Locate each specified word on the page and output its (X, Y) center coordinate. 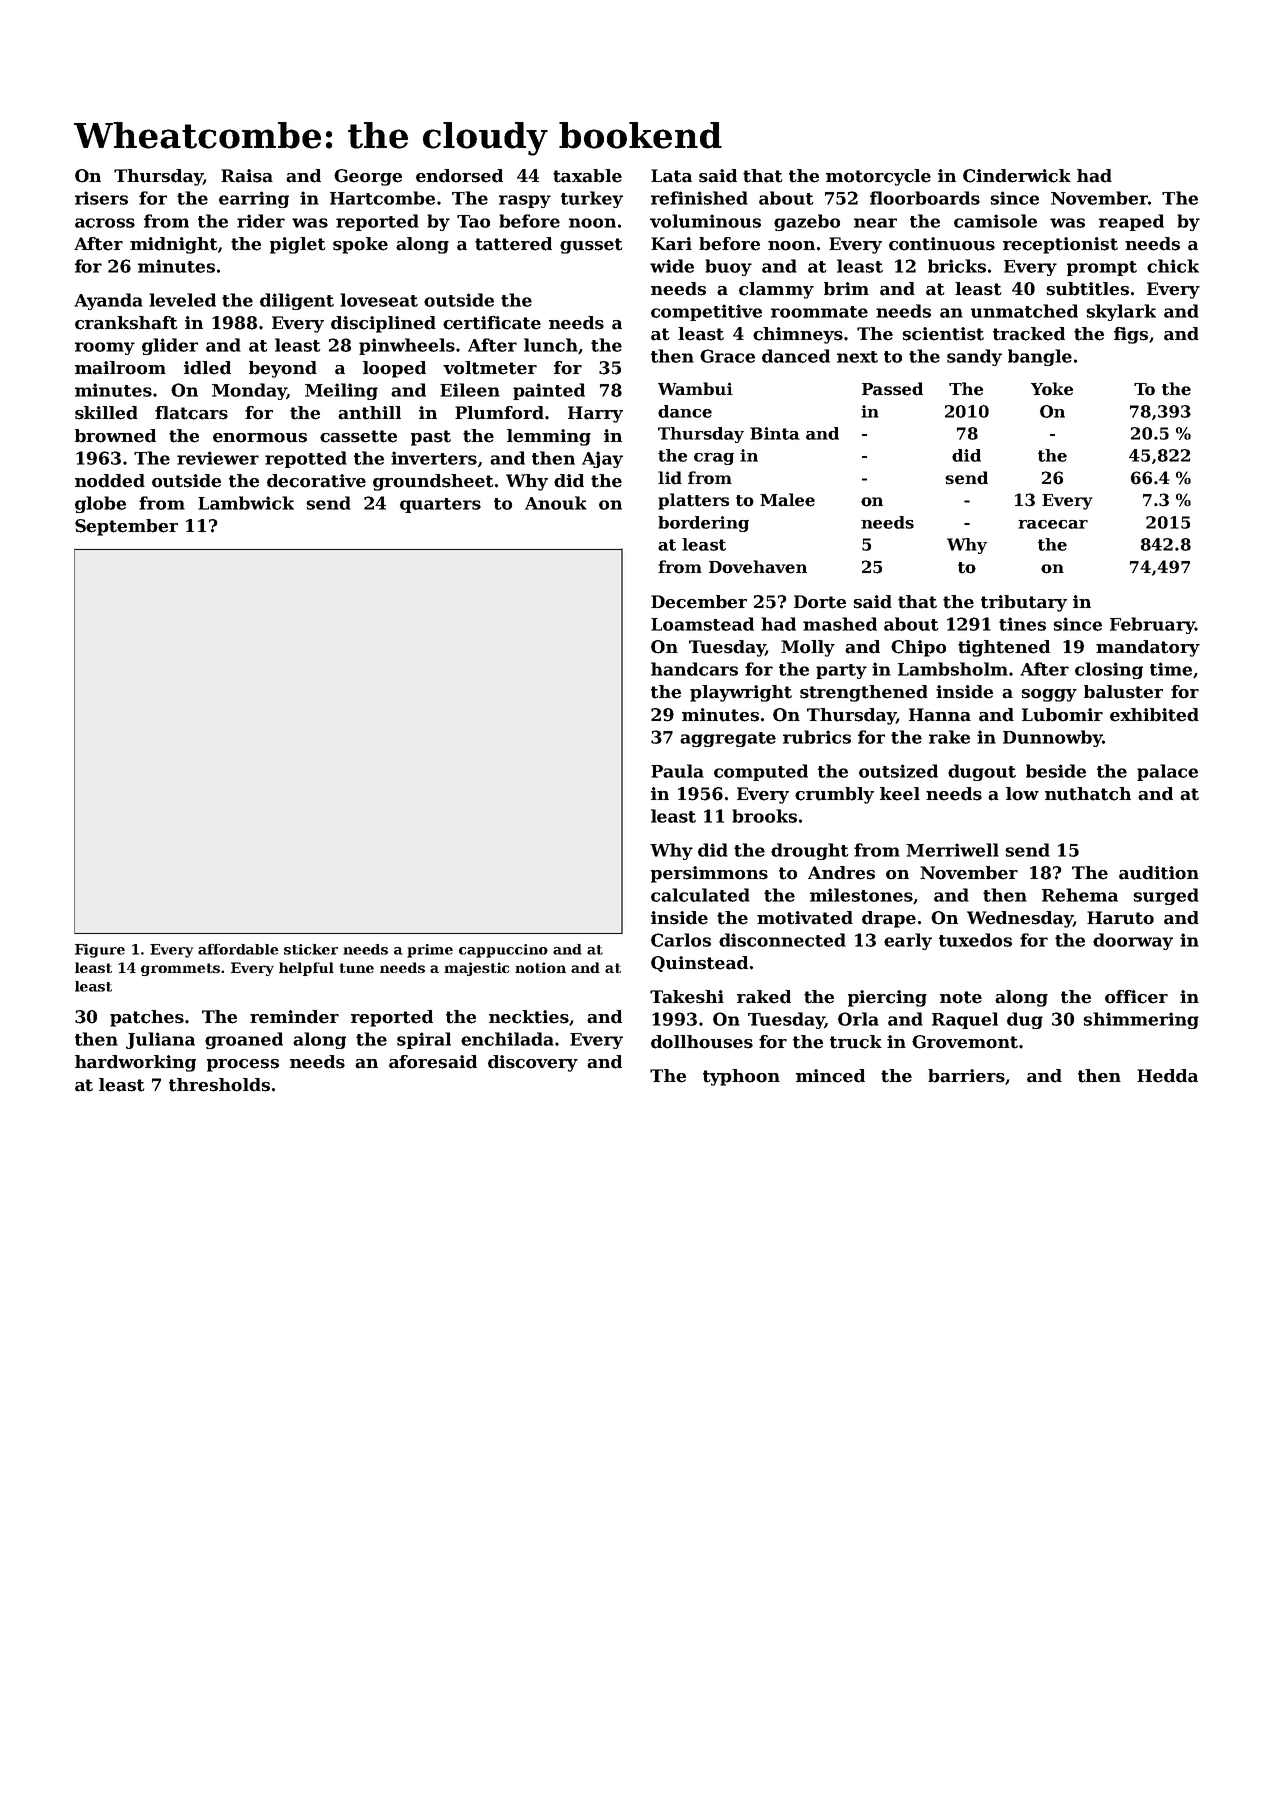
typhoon (741, 1077)
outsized (898, 771)
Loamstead (702, 624)
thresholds (219, 1085)
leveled (182, 300)
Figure (100, 951)
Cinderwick (1017, 176)
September (126, 527)
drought (810, 851)
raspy (525, 201)
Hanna (940, 715)
